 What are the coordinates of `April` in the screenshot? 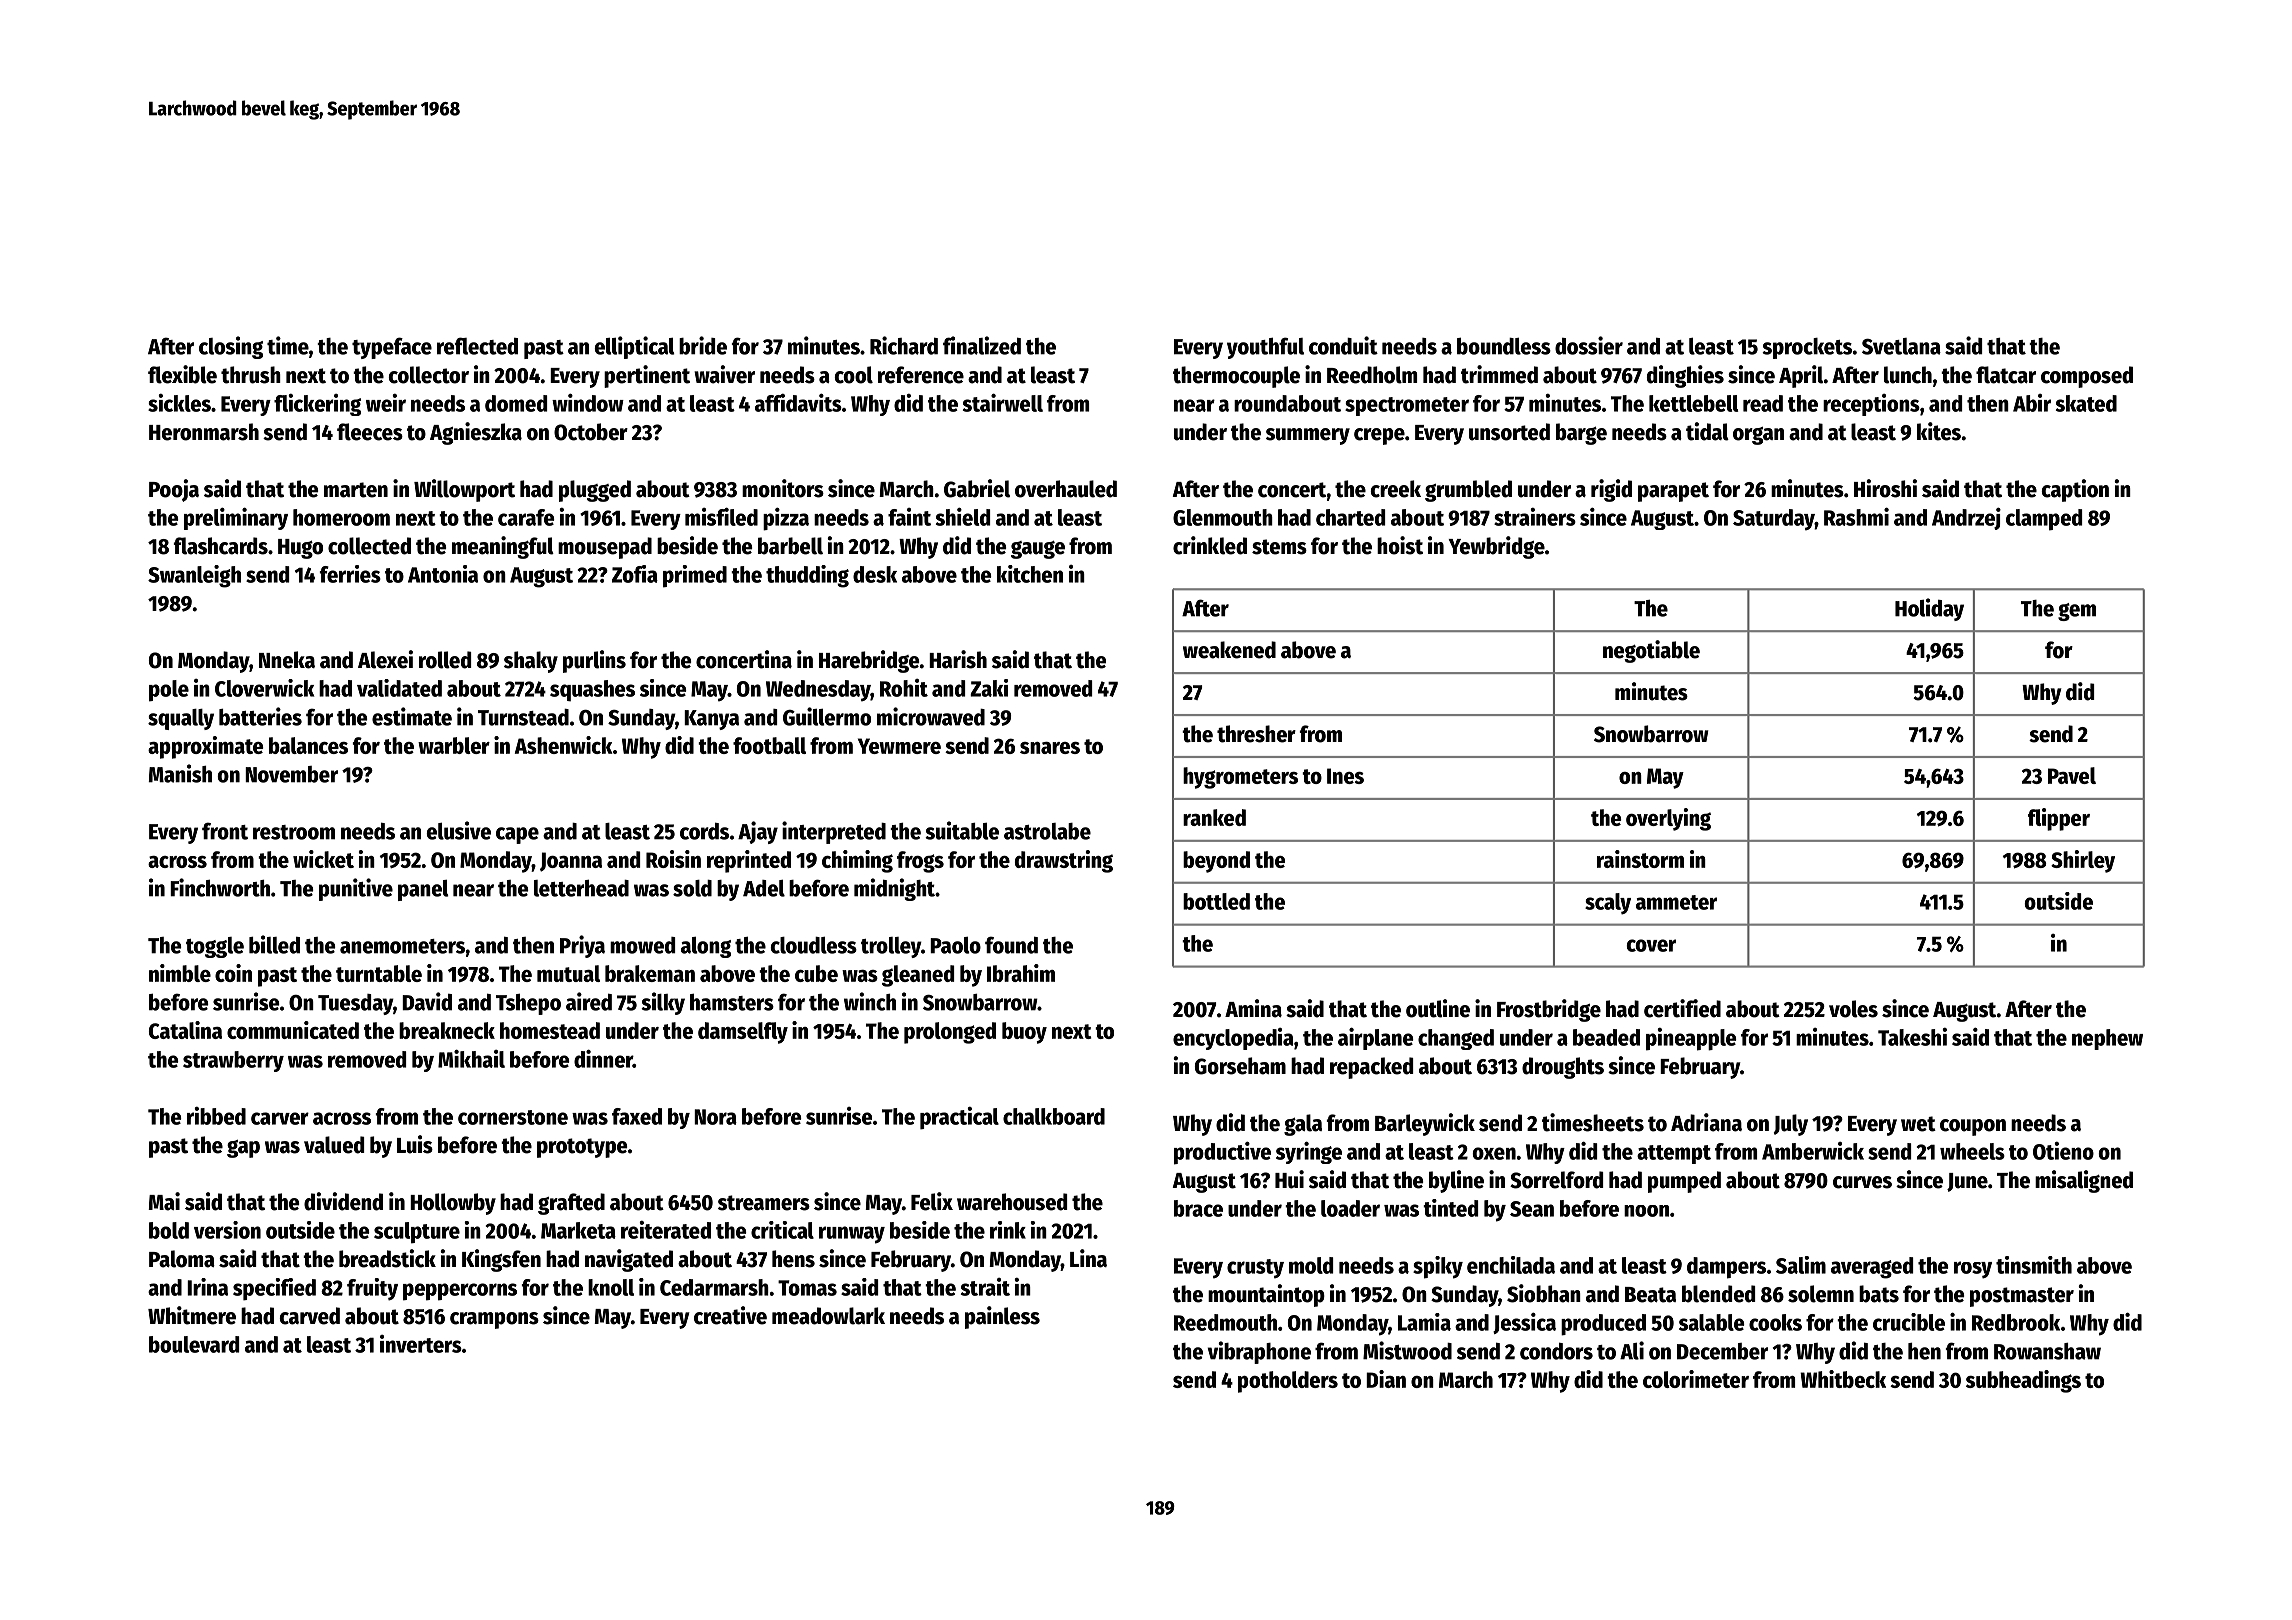 It's located at (1801, 376).
